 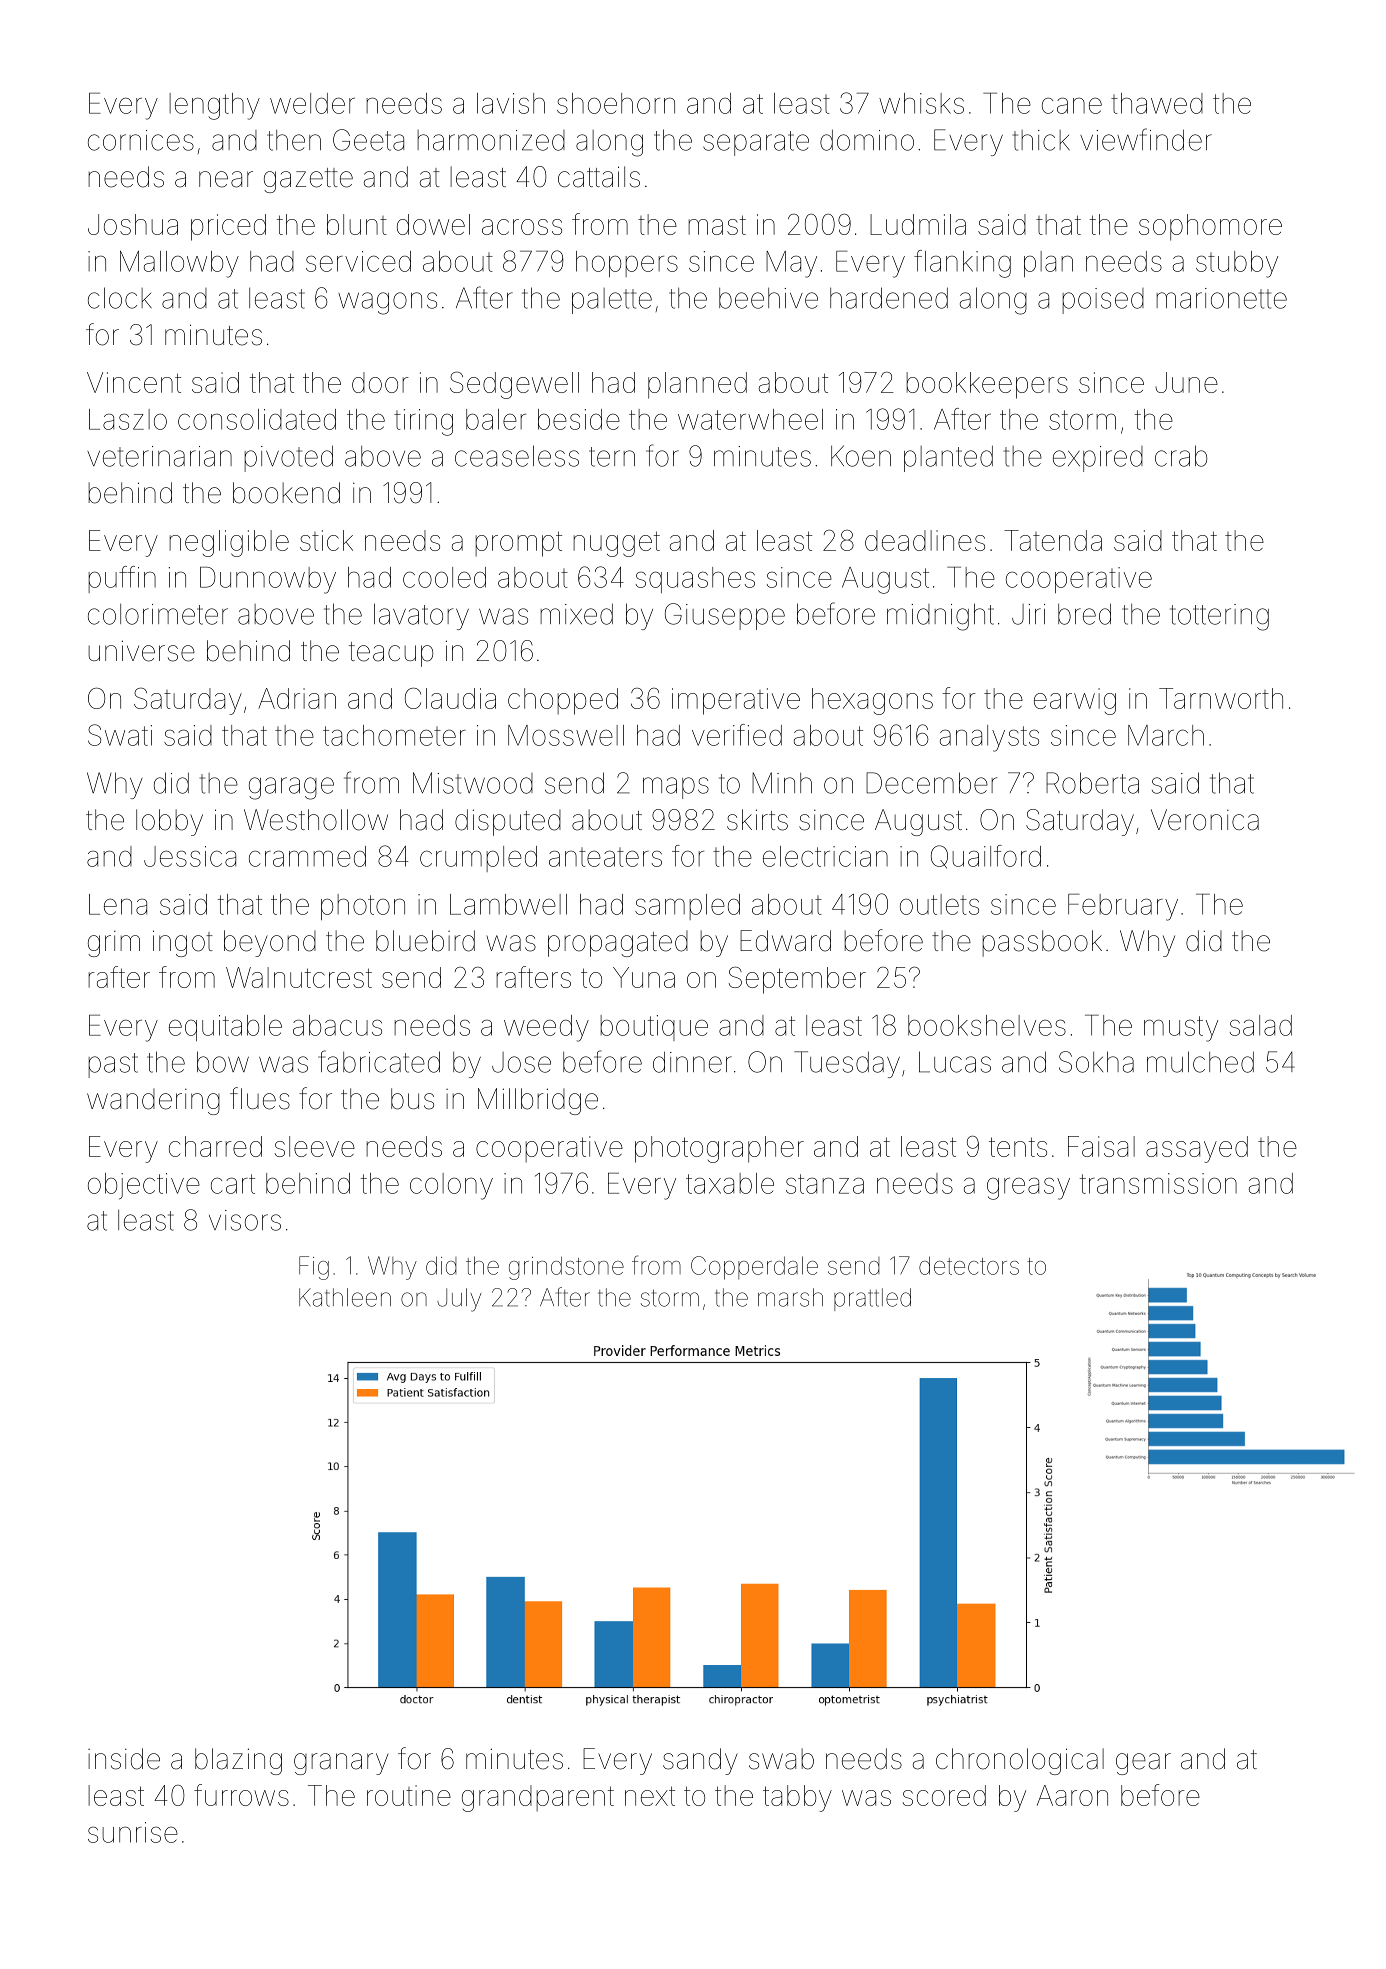 I want to click on Mallowby, so click(x=179, y=264).
